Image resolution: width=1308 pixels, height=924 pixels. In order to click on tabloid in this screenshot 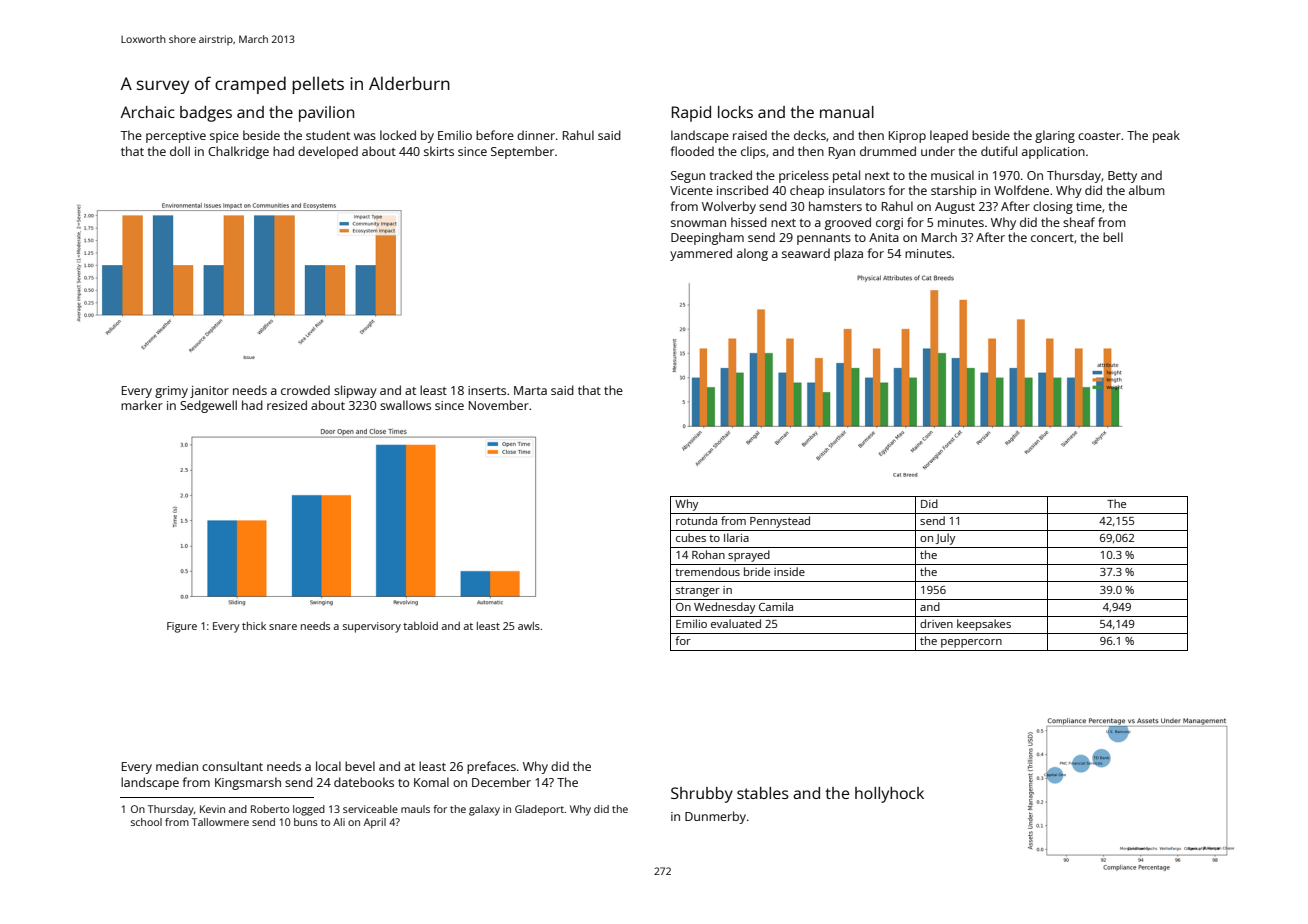, I will do `click(420, 626)`.
